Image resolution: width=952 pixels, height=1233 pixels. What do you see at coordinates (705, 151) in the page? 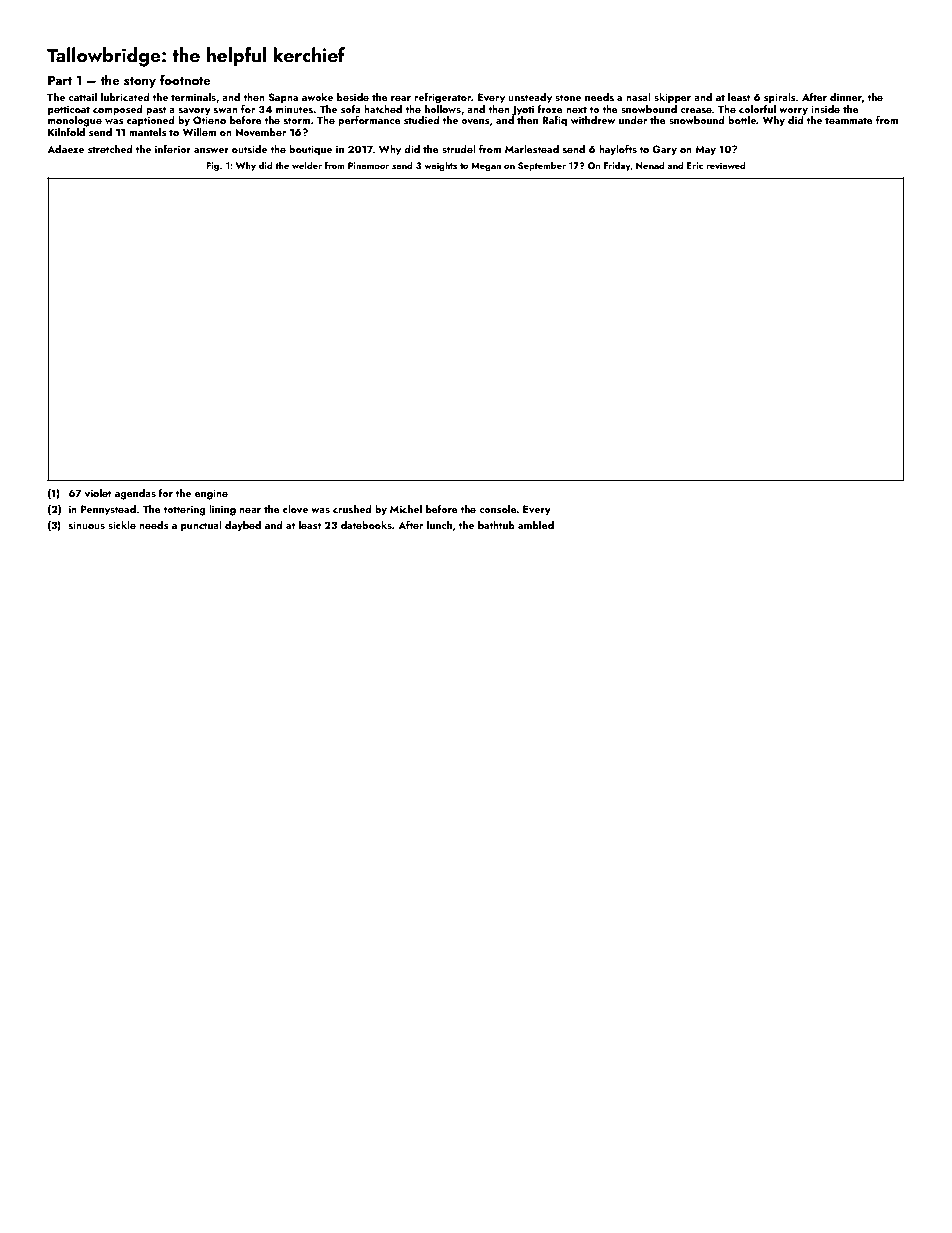
I see `May` at bounding box center [705, 151].
